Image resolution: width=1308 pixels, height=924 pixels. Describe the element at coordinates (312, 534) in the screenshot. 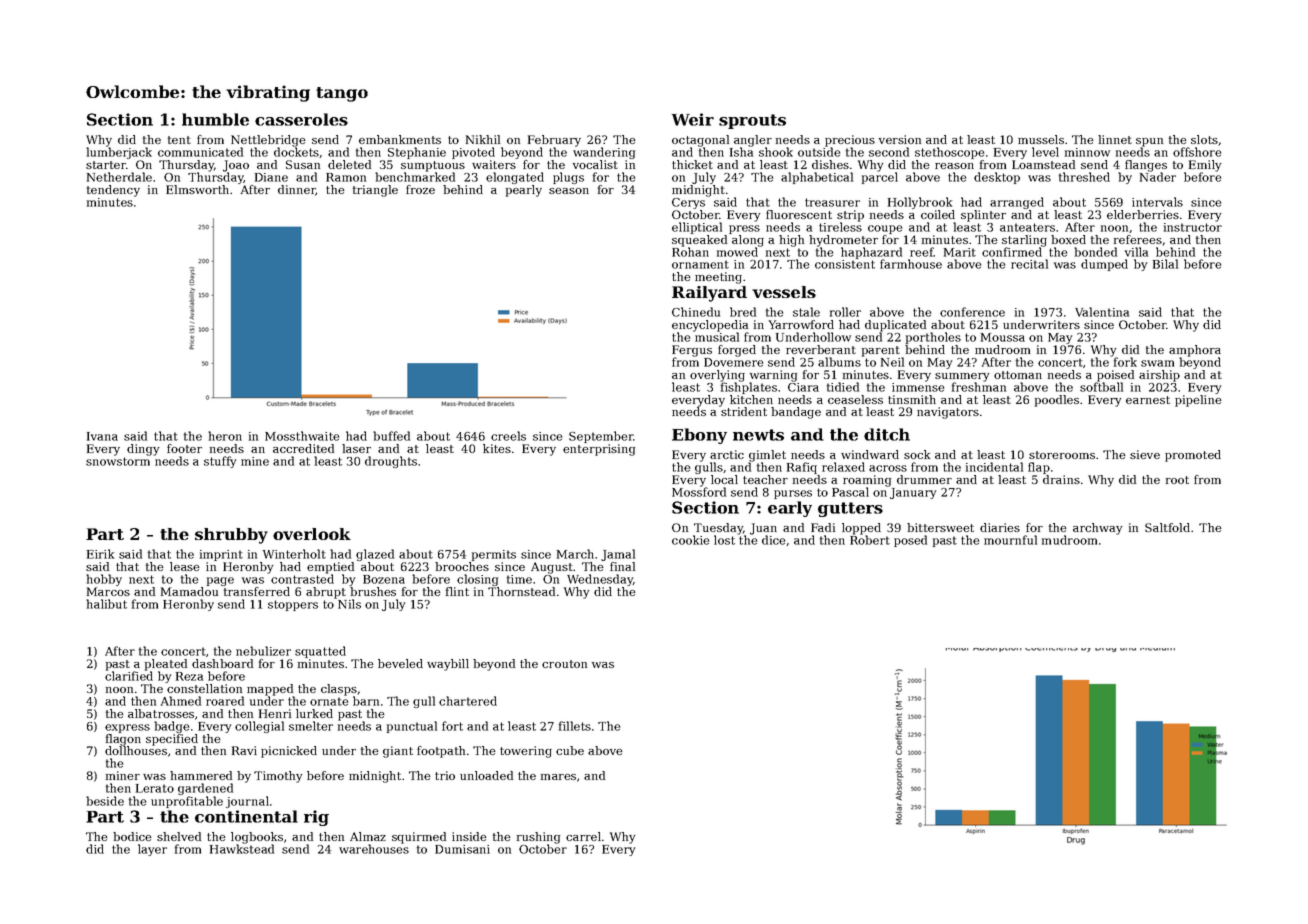

I see `overlook` at that location.
